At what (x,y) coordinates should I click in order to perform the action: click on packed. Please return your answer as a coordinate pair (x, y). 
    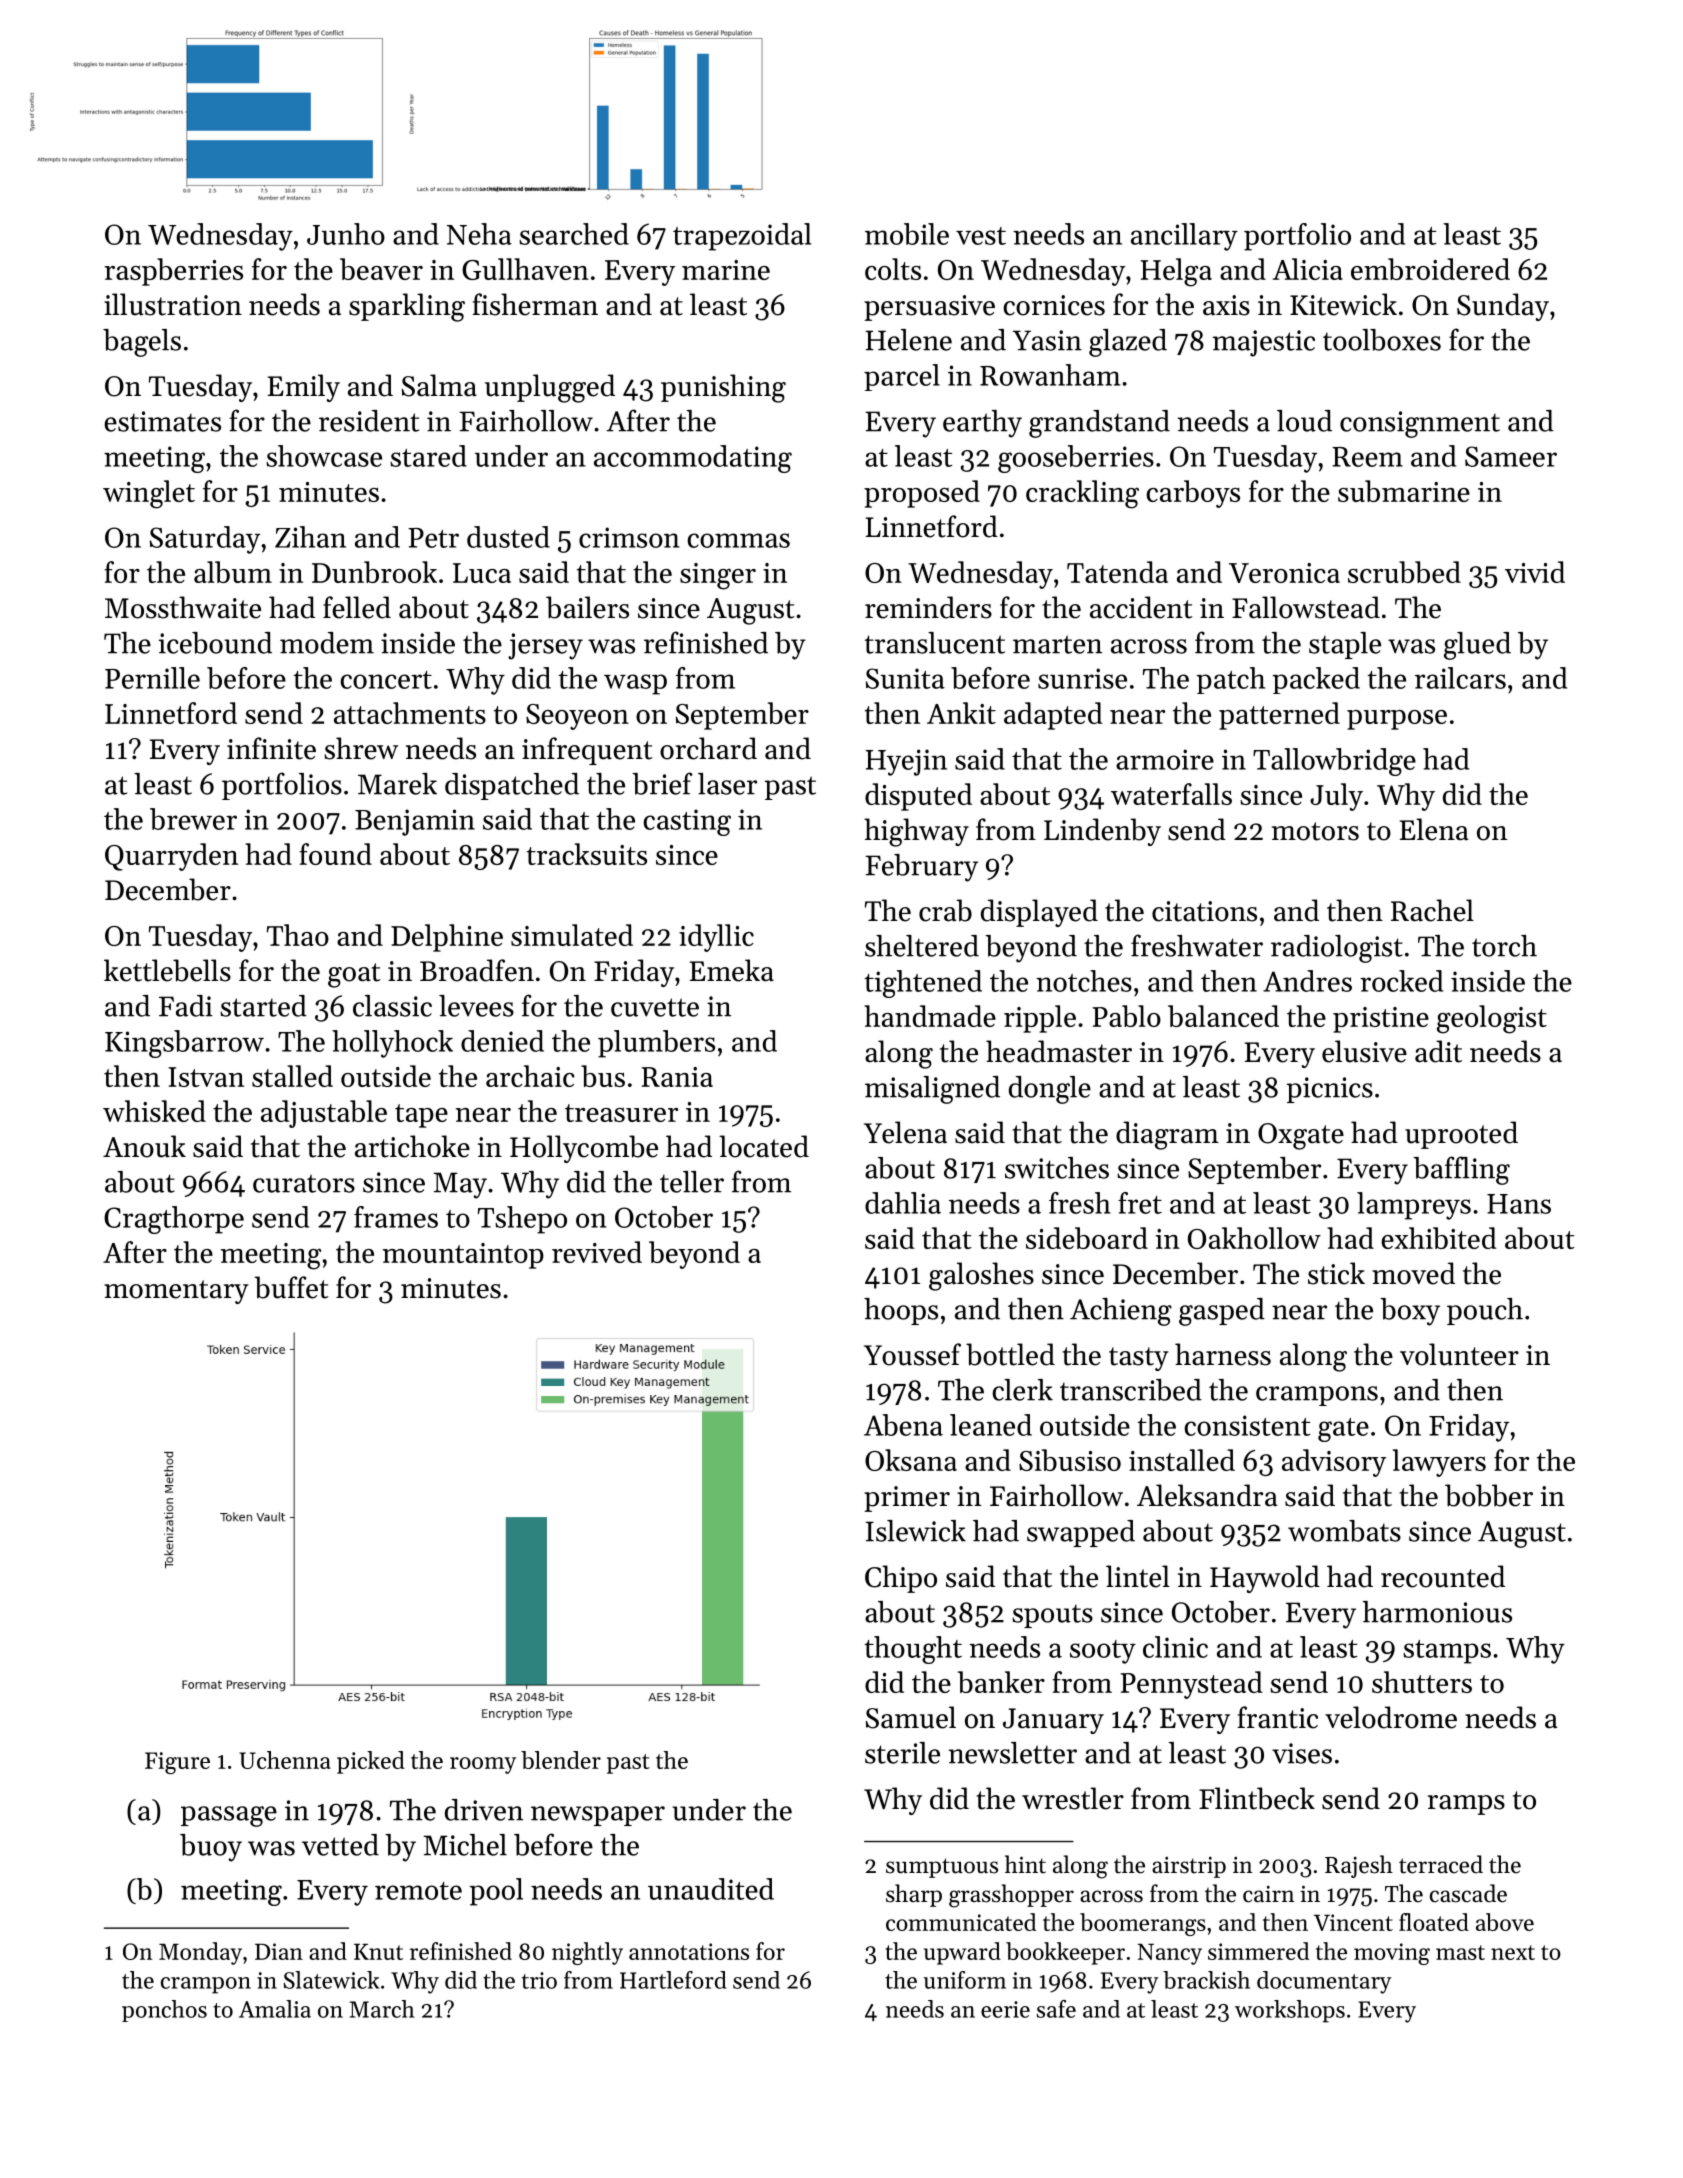
    Looking at the image, I should click on (1316, 680).
